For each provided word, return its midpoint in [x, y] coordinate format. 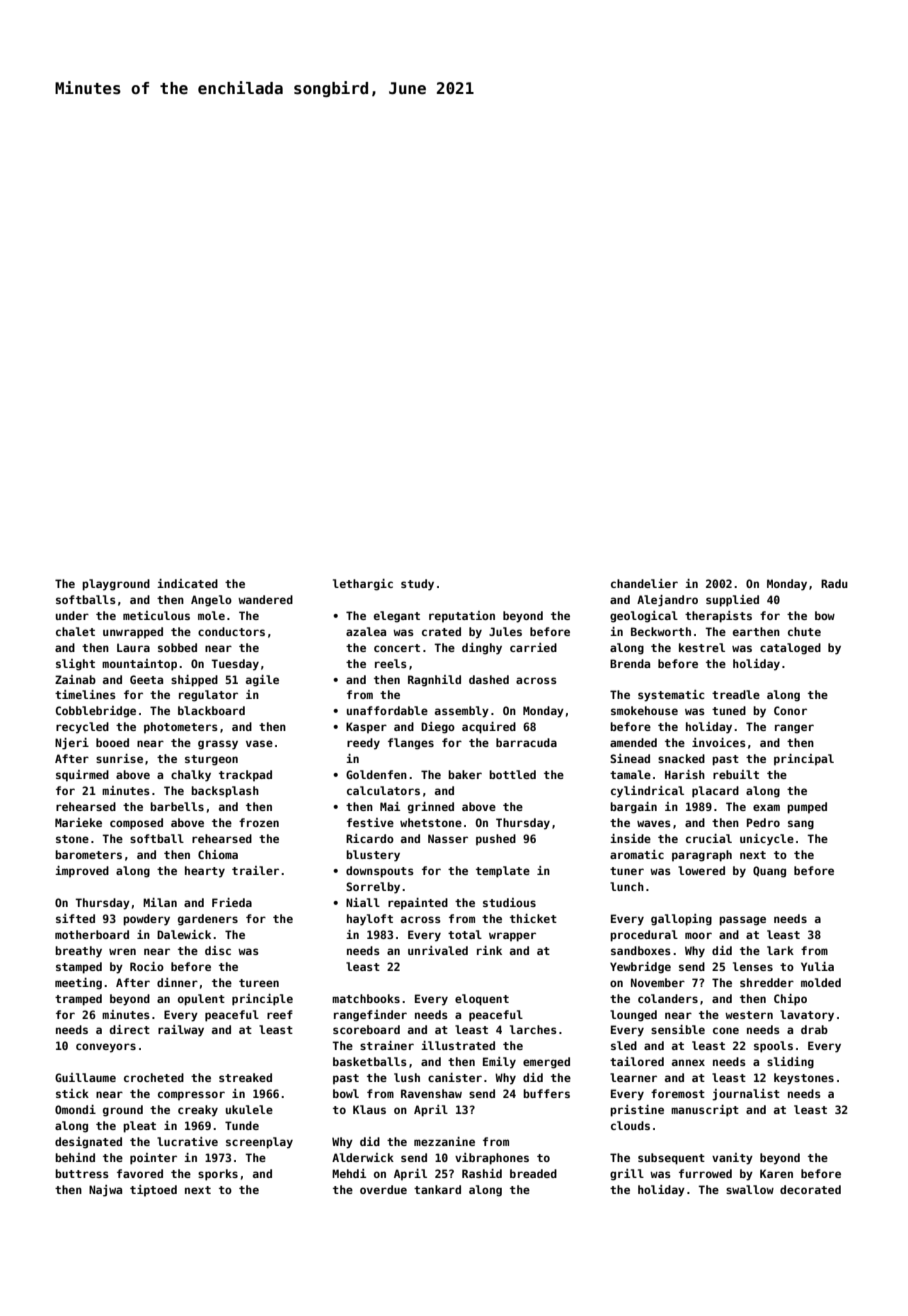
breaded [533, 1173]
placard [715, 792]
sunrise [119, 758]
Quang [769, 872]
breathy [78, 952]
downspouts [380, 872]
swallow [750, 1189]
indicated [187, 583]
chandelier [644, 583]
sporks [218, 1175]
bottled [512, 774]
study [417, 585]
